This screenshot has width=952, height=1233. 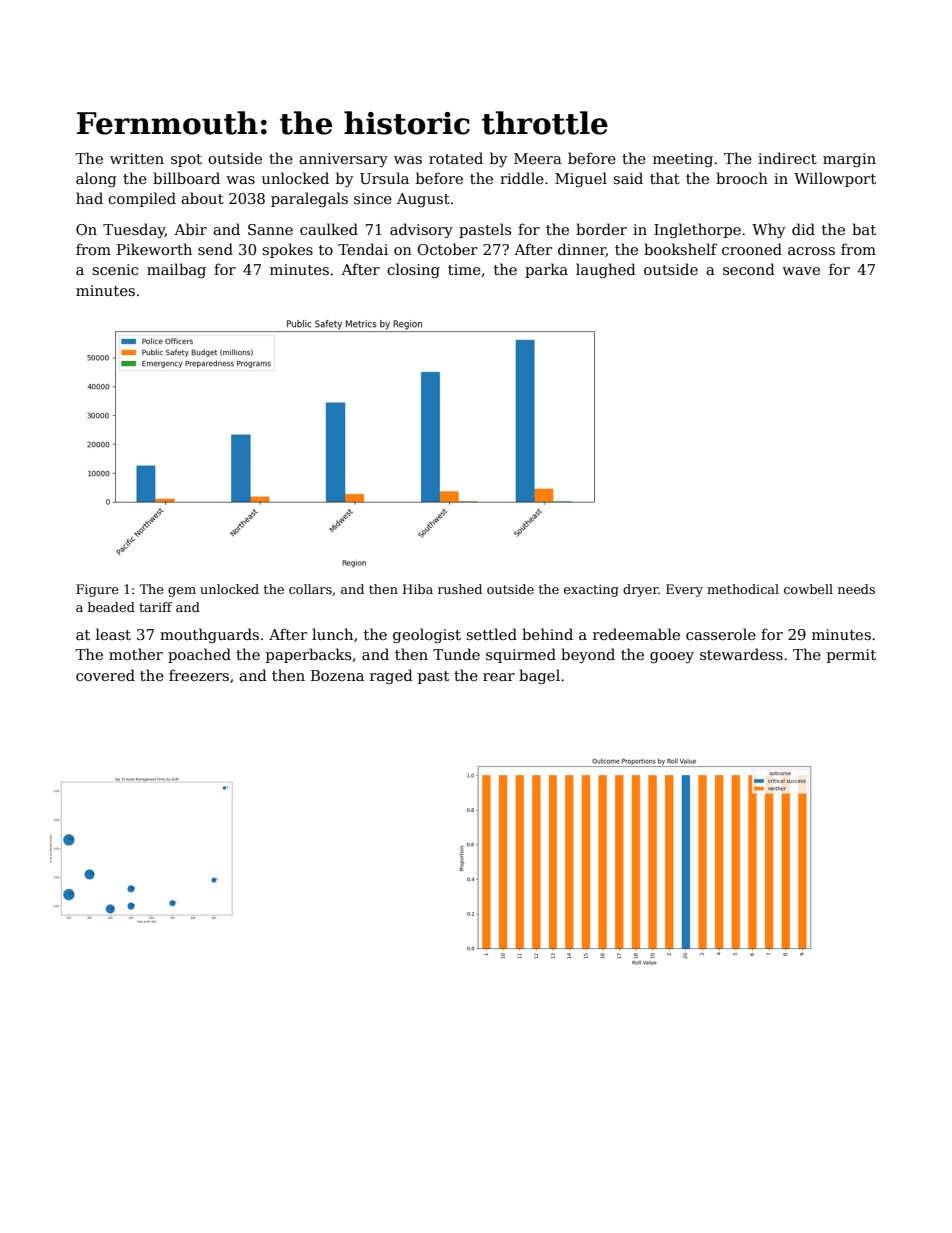 I want to click on meeting, so click(x=683, y=160).
